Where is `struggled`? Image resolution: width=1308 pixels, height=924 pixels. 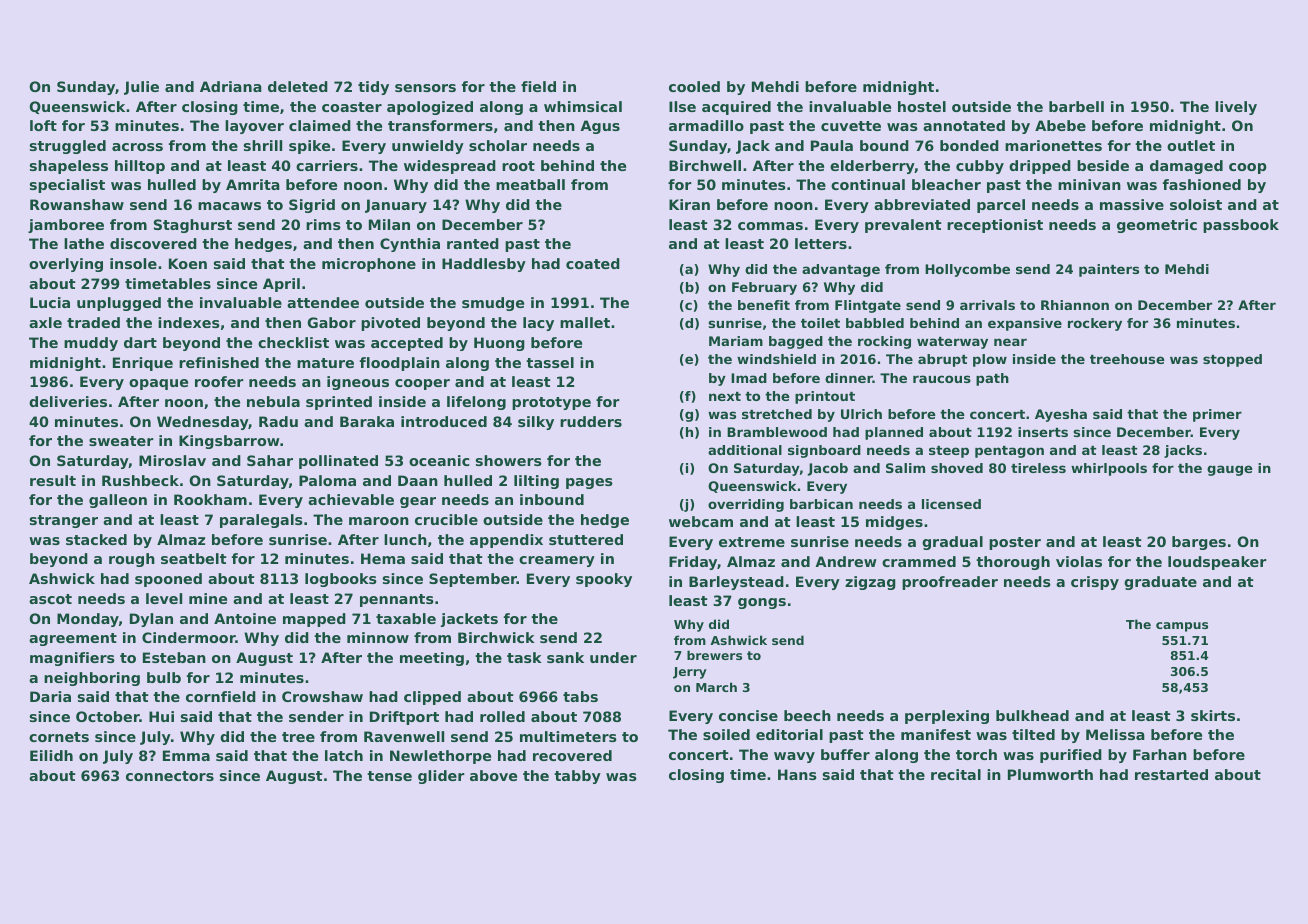
struggled is located at coordinates (68, 147).
